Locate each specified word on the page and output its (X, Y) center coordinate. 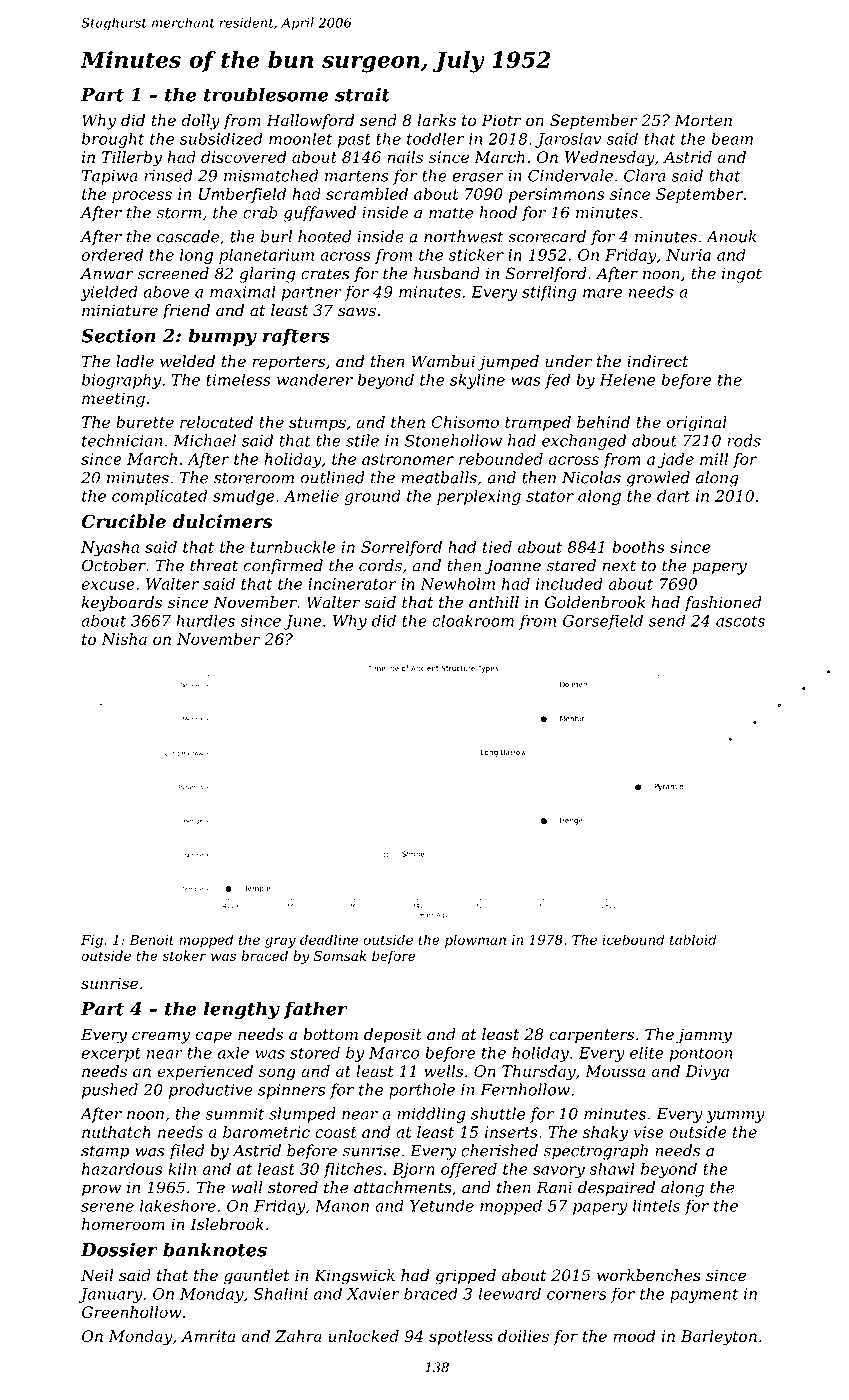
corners (576, 1295)
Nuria (688, 255)
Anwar (107, 273)
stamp (105, 1152)
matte (451, 213)
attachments (403, 1187)
